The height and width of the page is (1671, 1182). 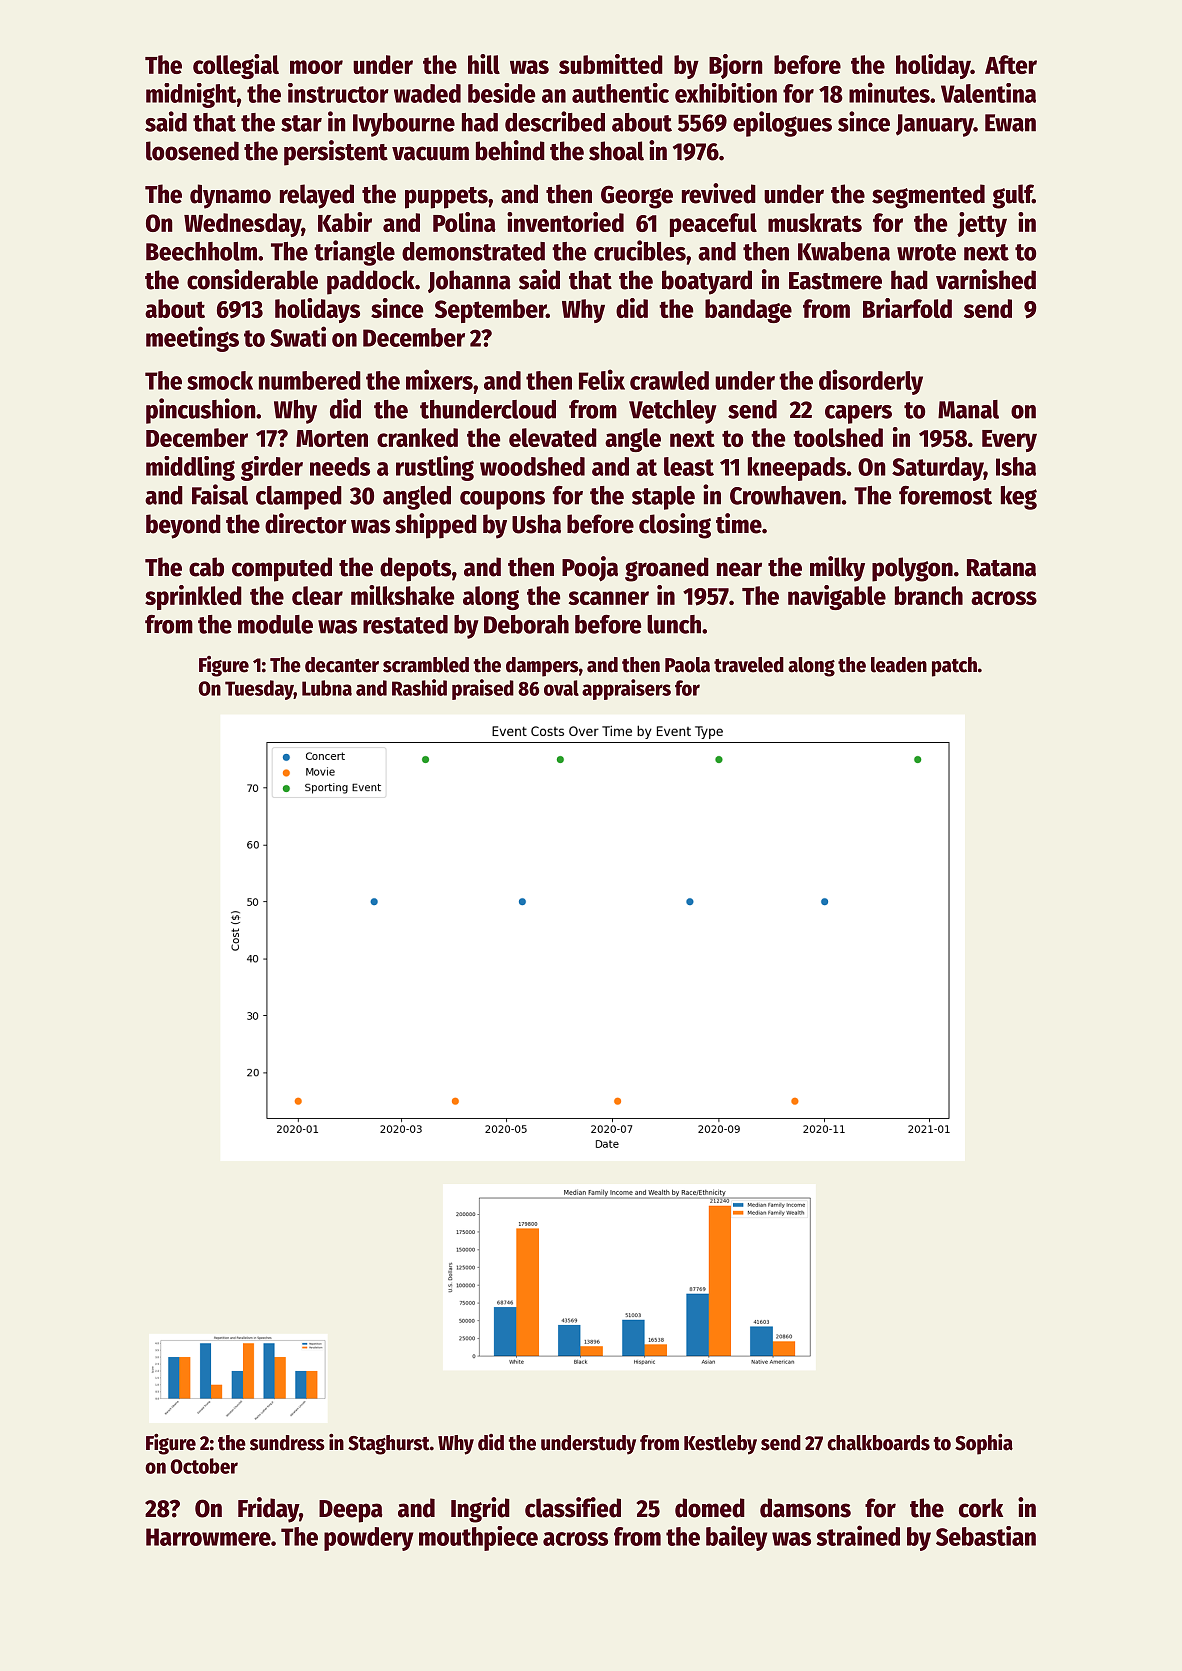 I want to click on Usha, so click(x=536, y=524).
